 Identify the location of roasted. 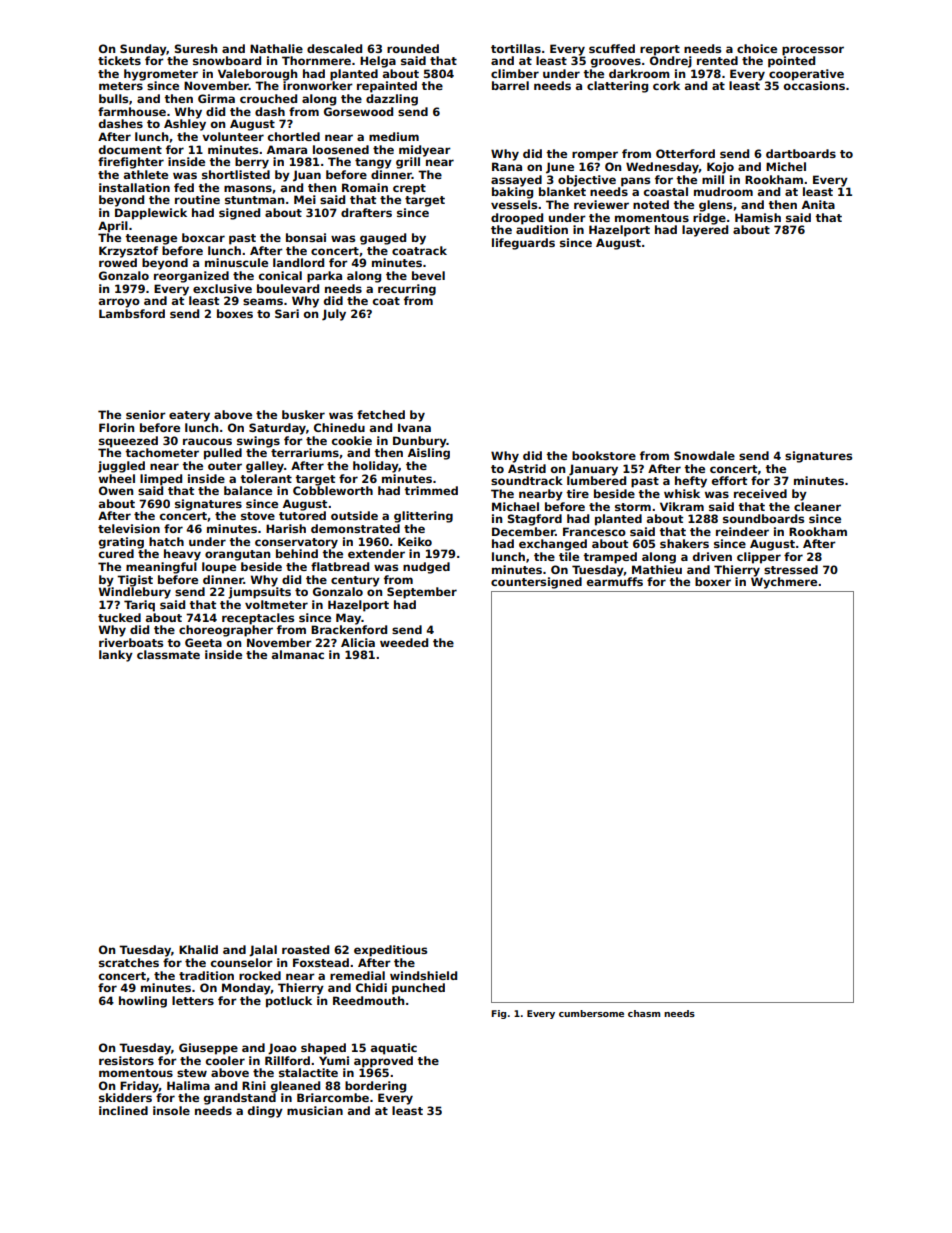
(305, 949).
